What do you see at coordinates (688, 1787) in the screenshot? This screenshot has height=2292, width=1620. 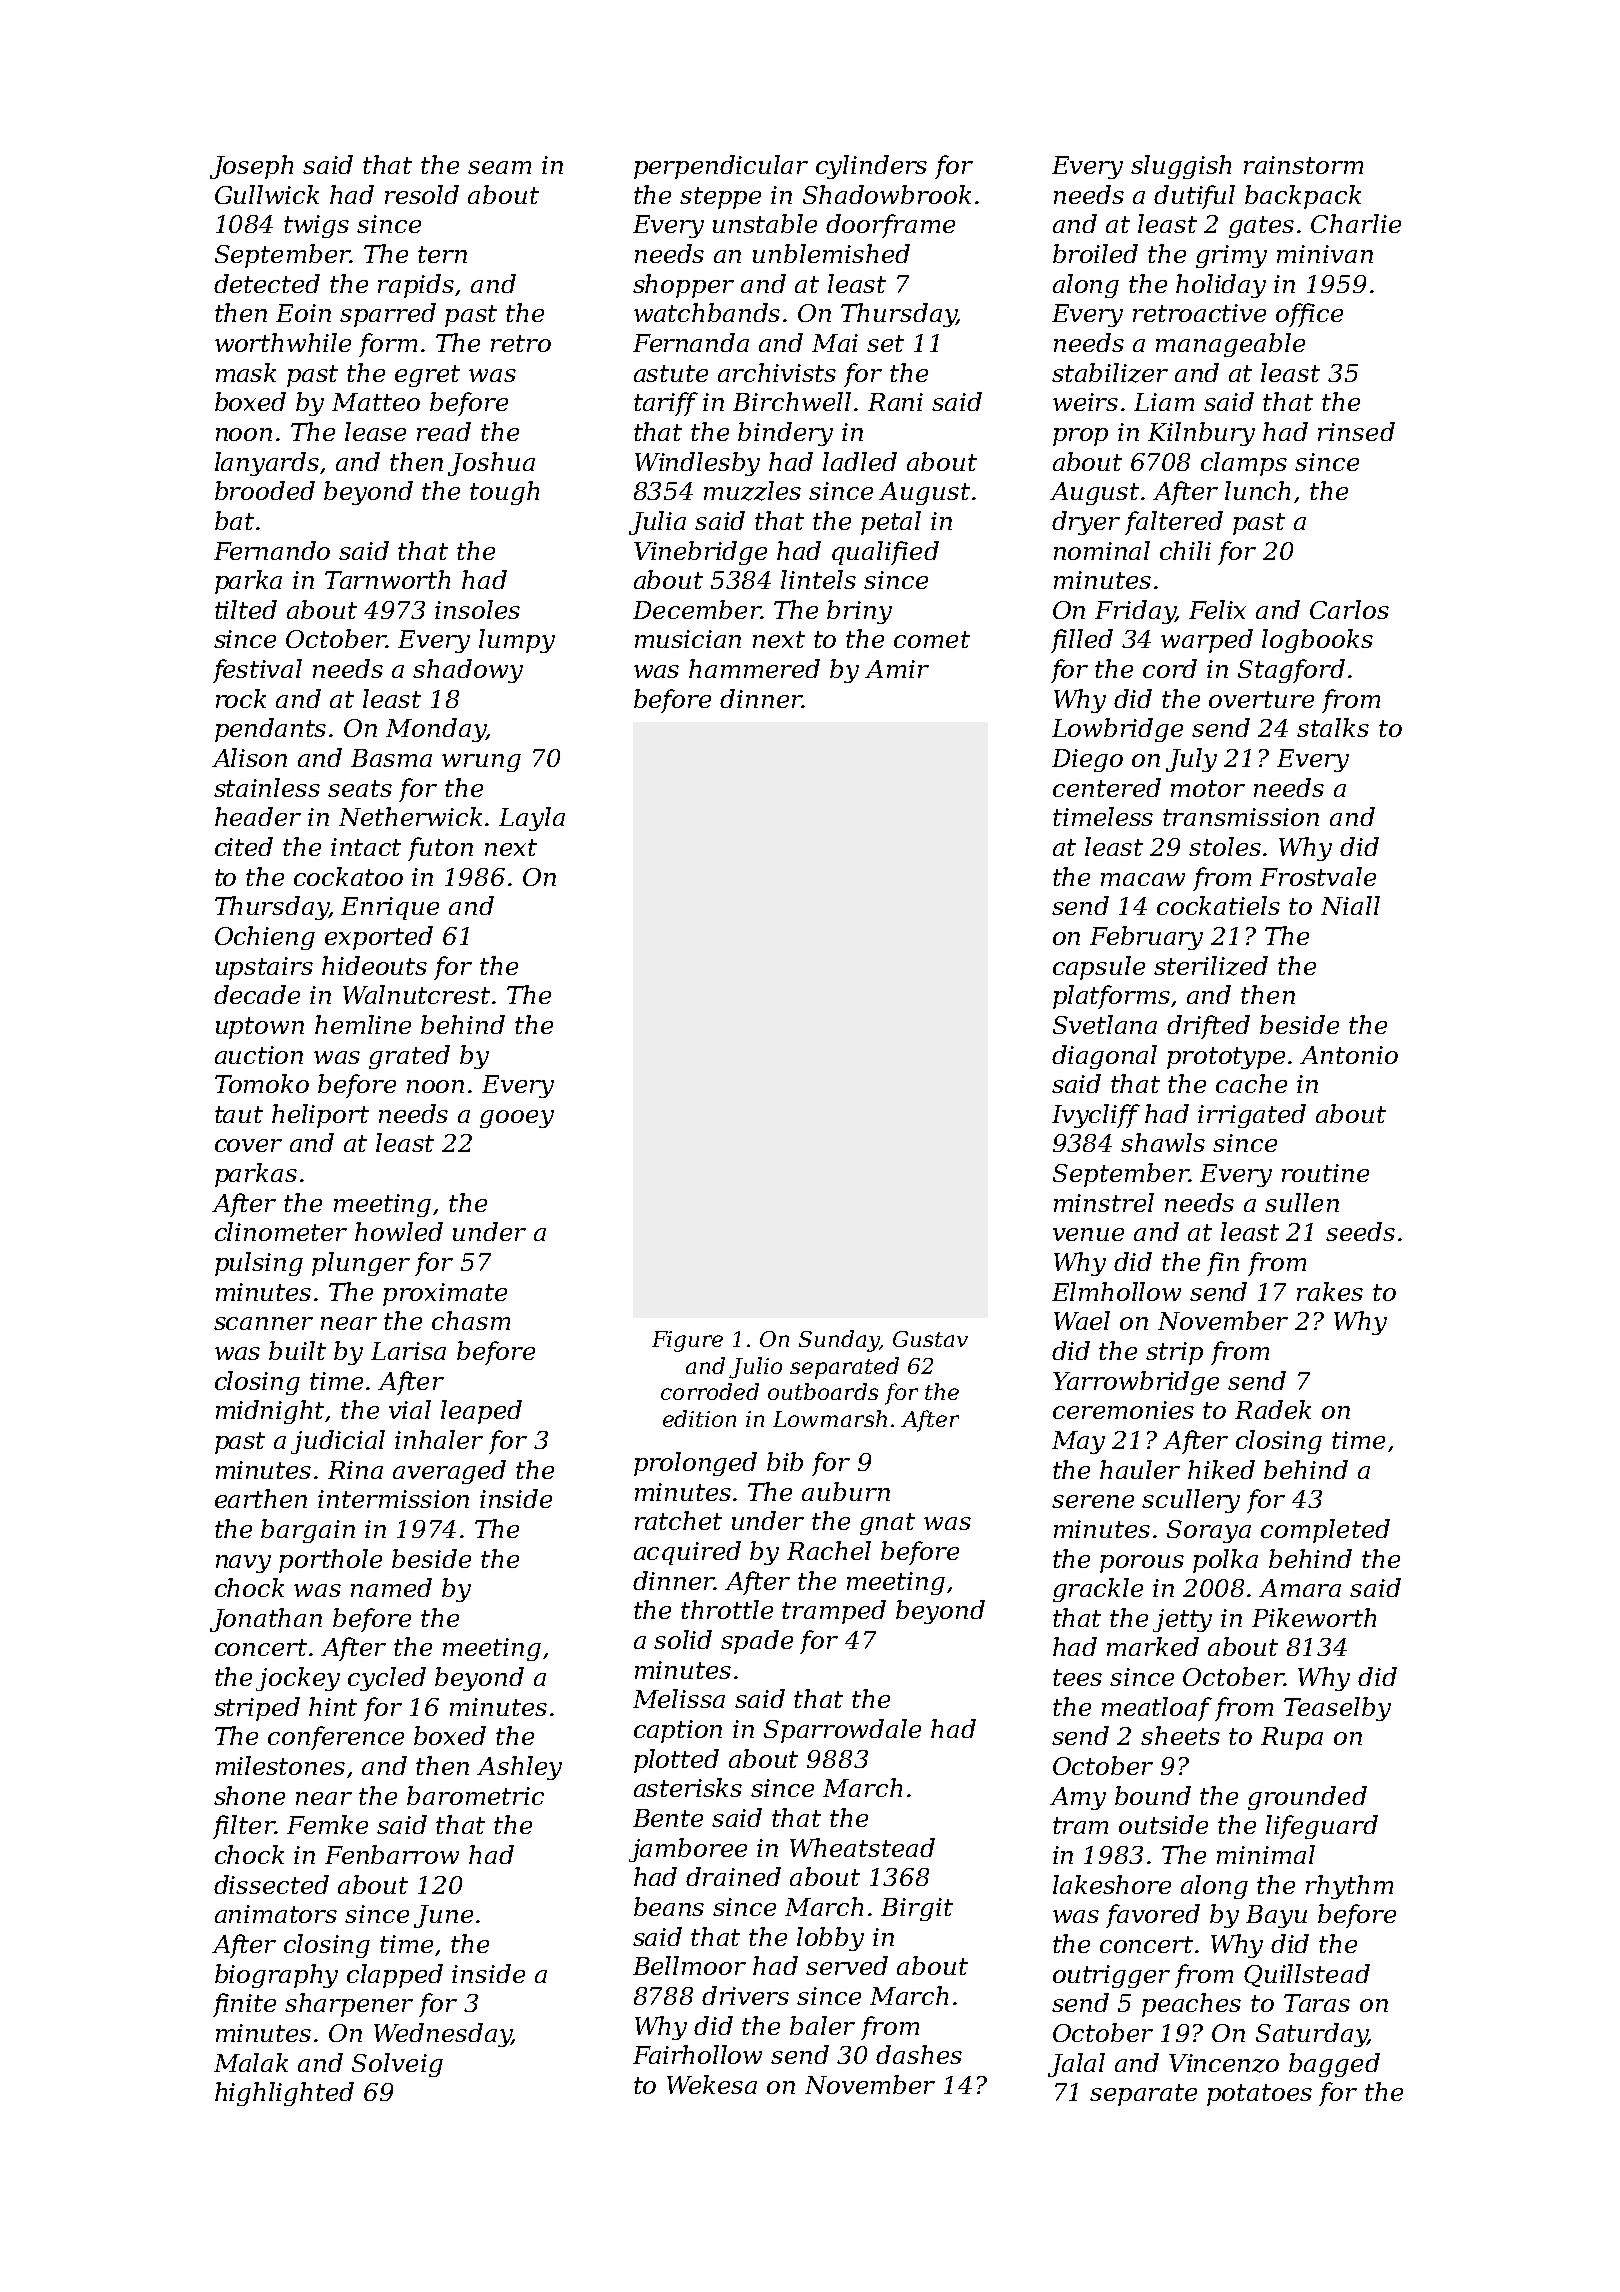 I see `asterisks` at bounding box center [688, 1787].
